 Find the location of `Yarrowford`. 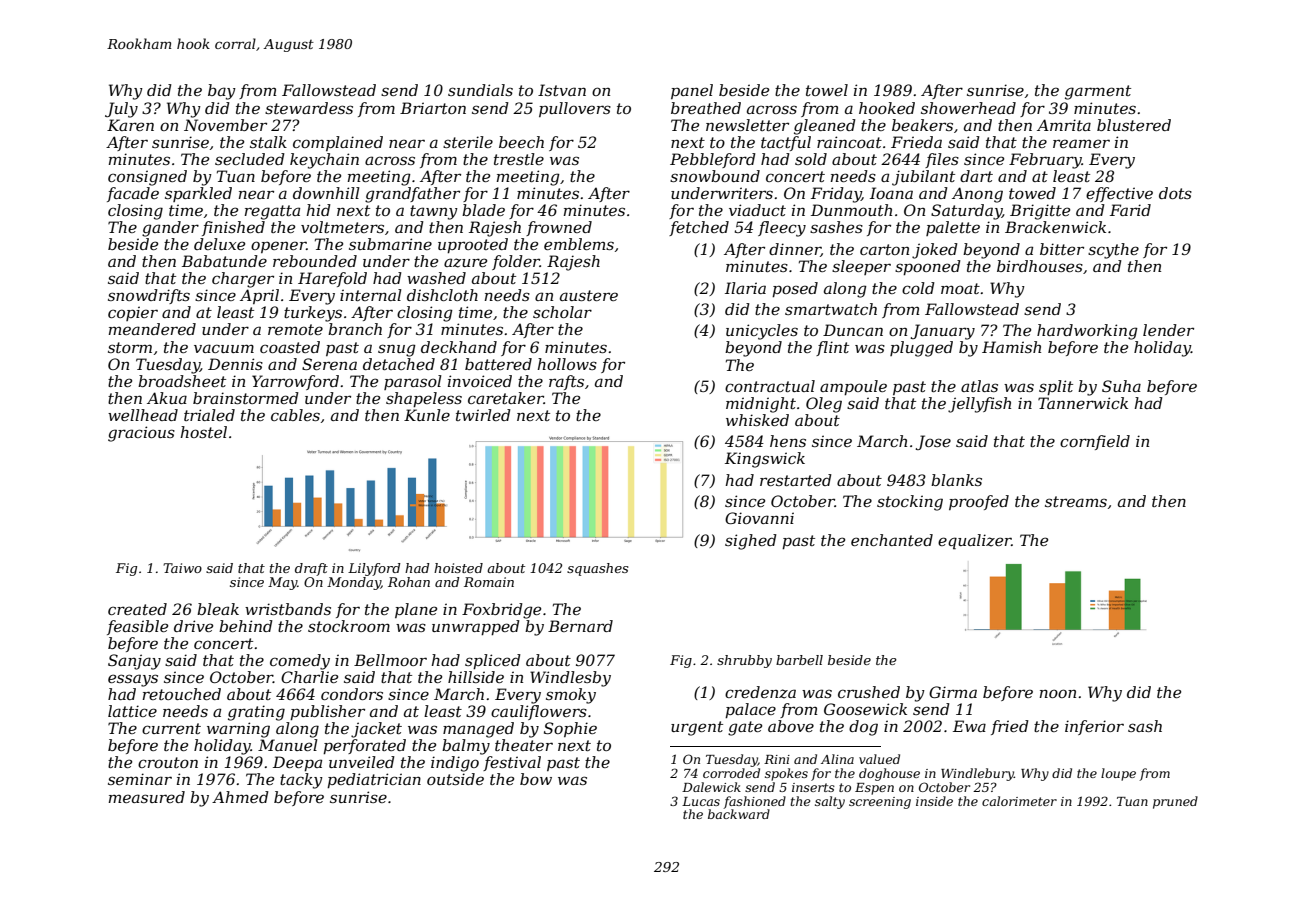

Yarrowford is located at coordinates (295, 382).
